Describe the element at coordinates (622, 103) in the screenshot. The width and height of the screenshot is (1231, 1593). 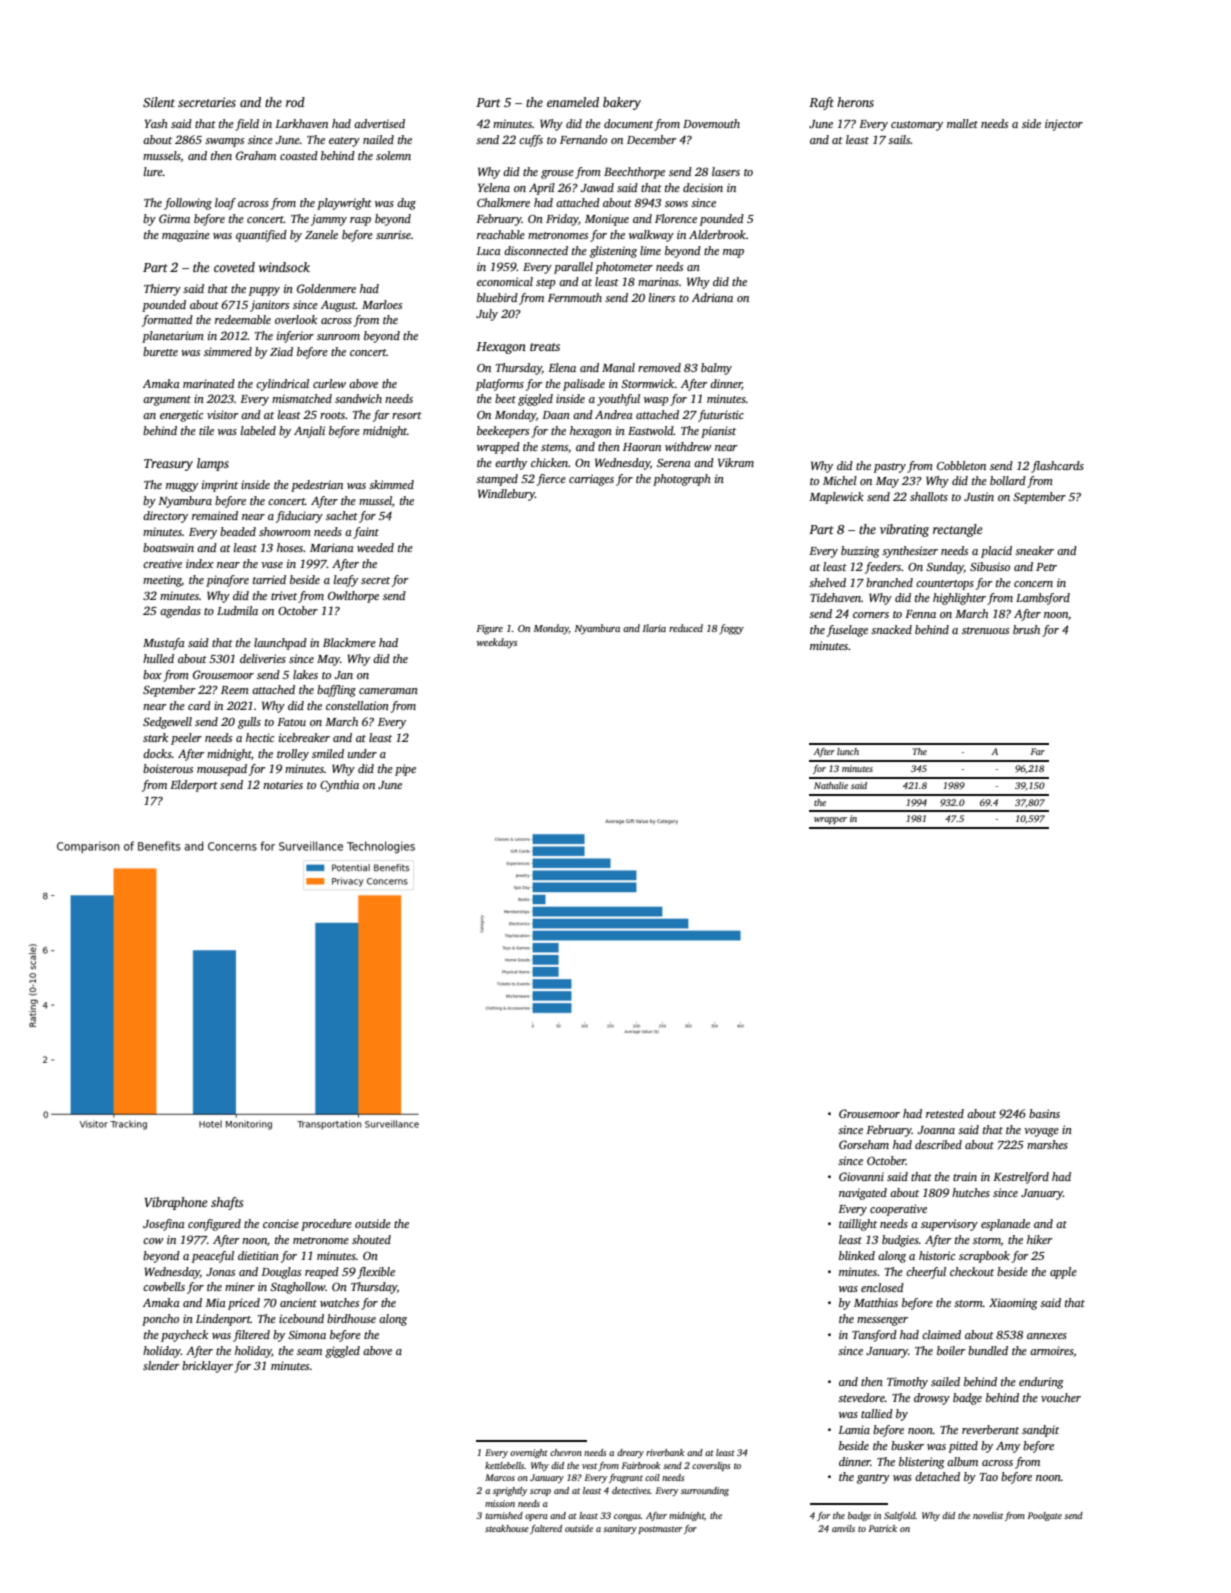
I see `bakery` at that location.
